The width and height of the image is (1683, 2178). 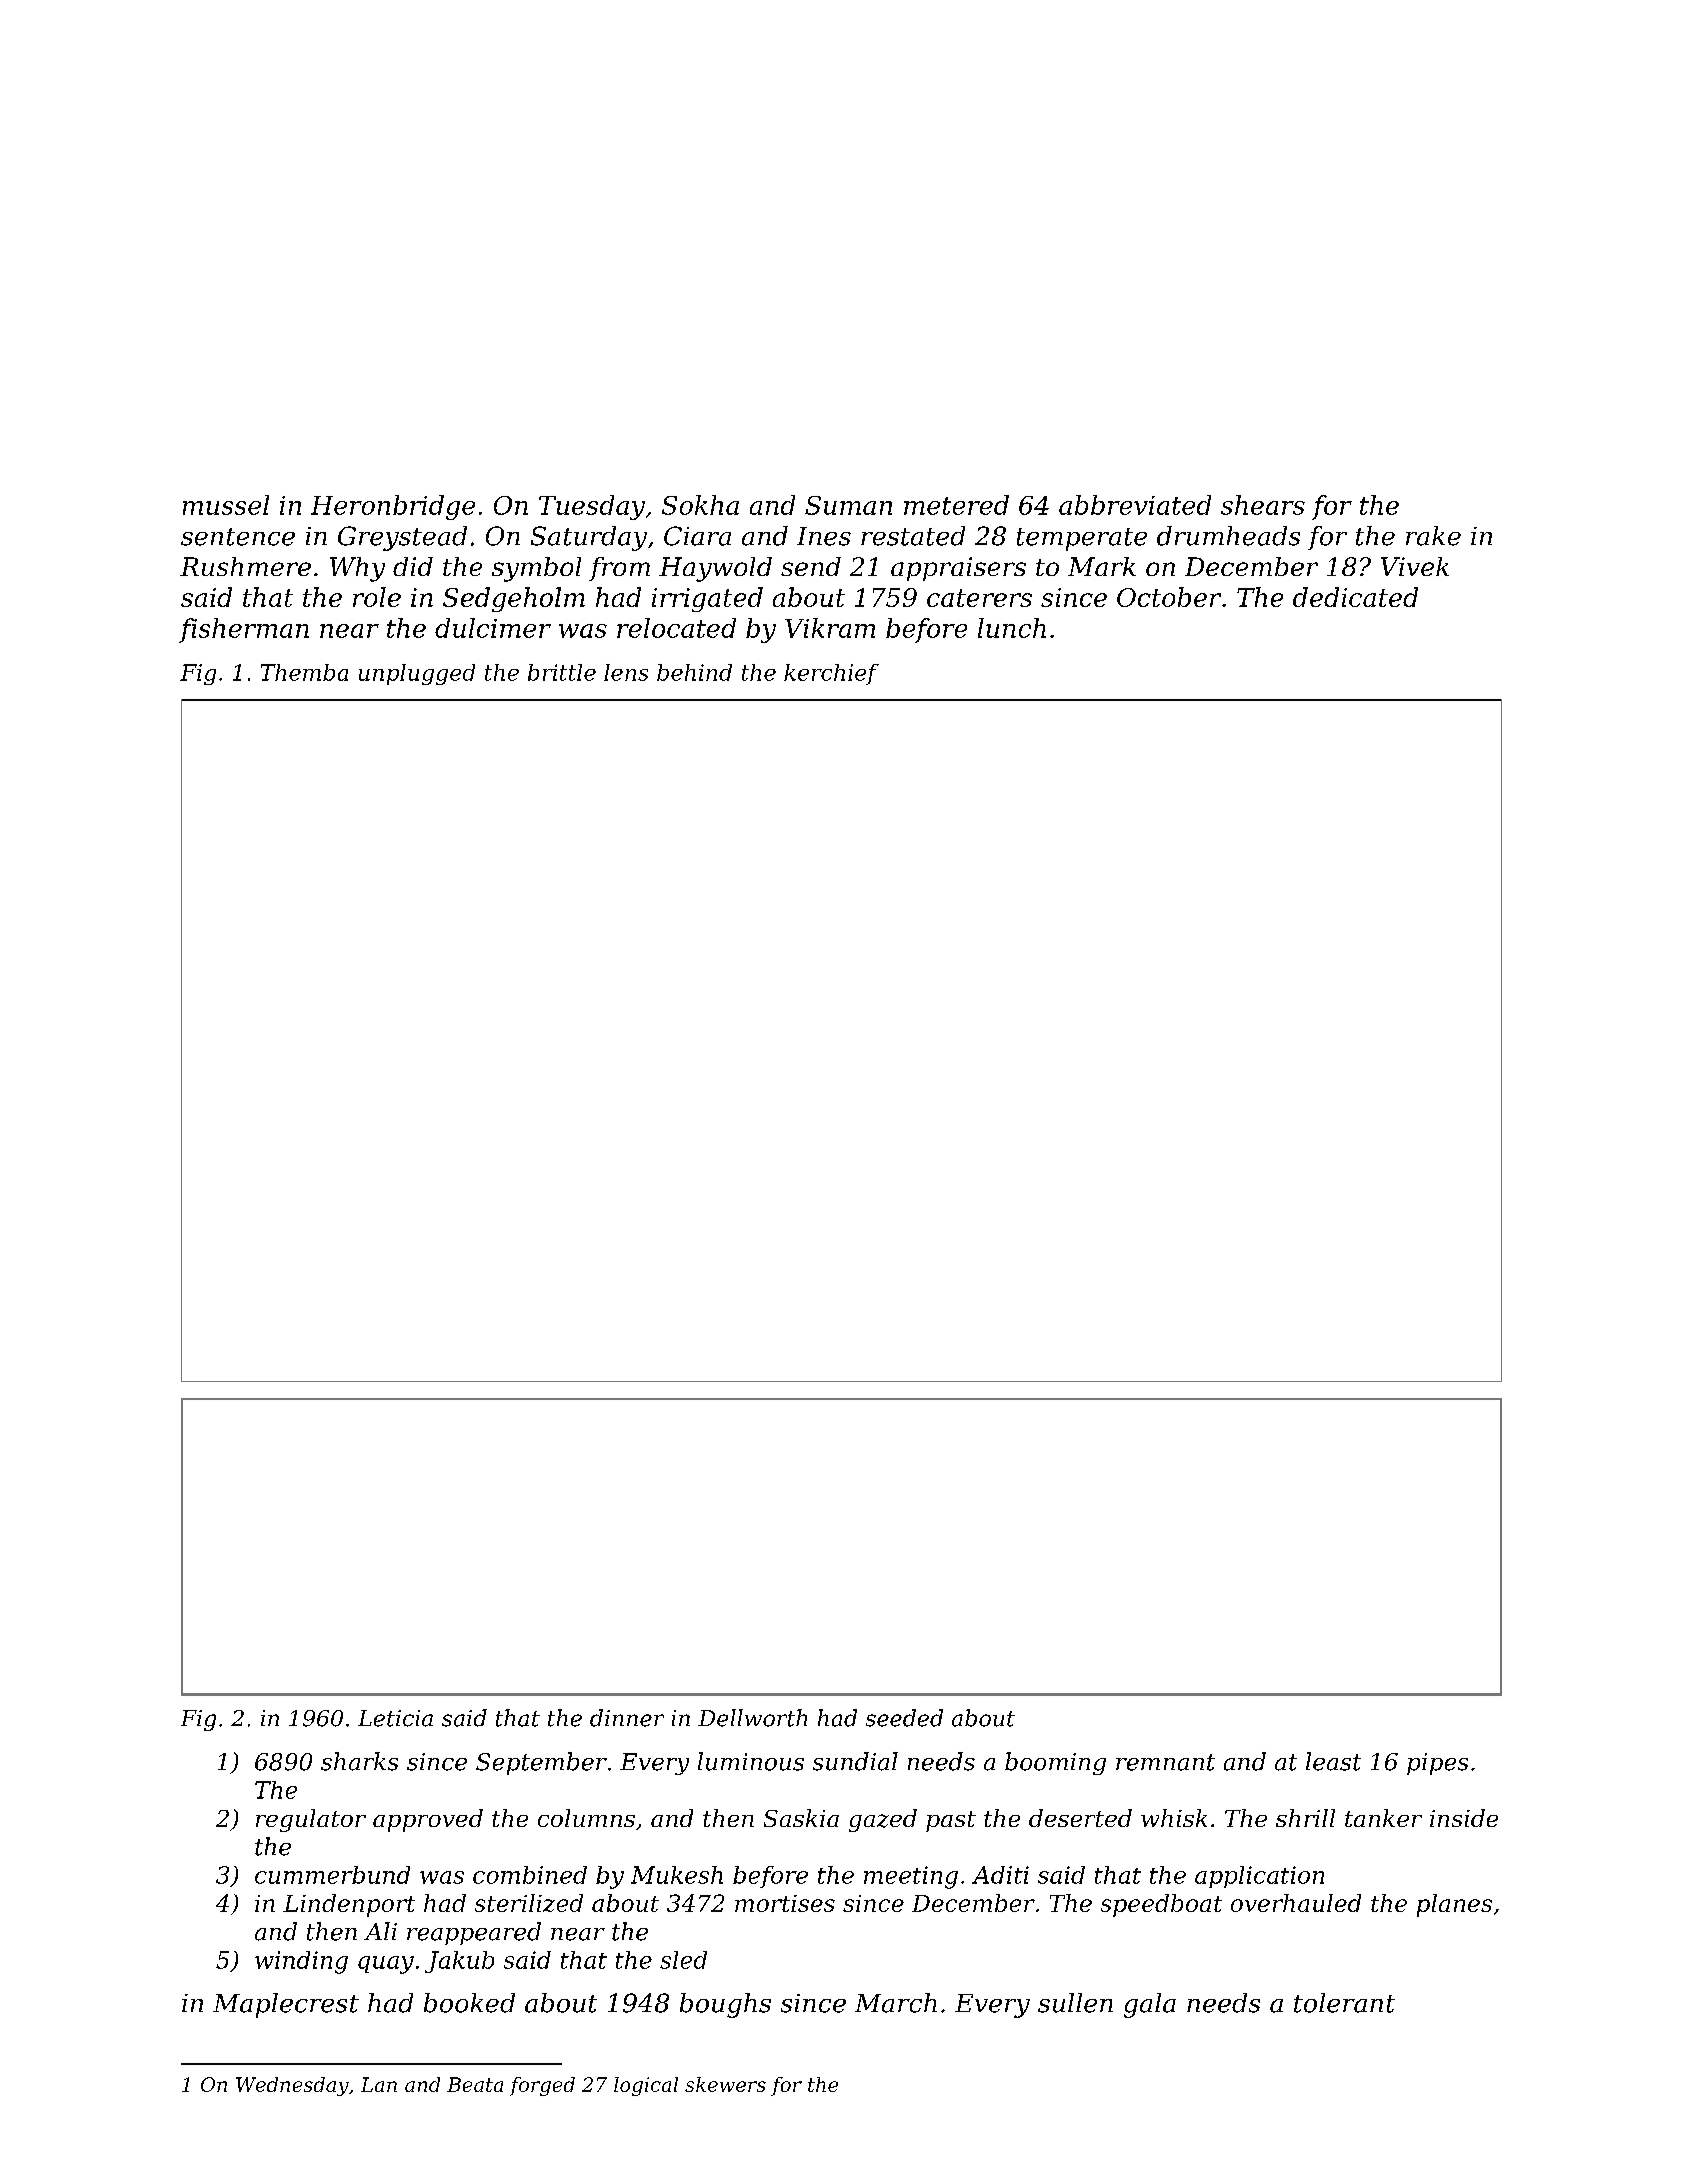 I want to click on brittle, so click(x=562, y=672).
